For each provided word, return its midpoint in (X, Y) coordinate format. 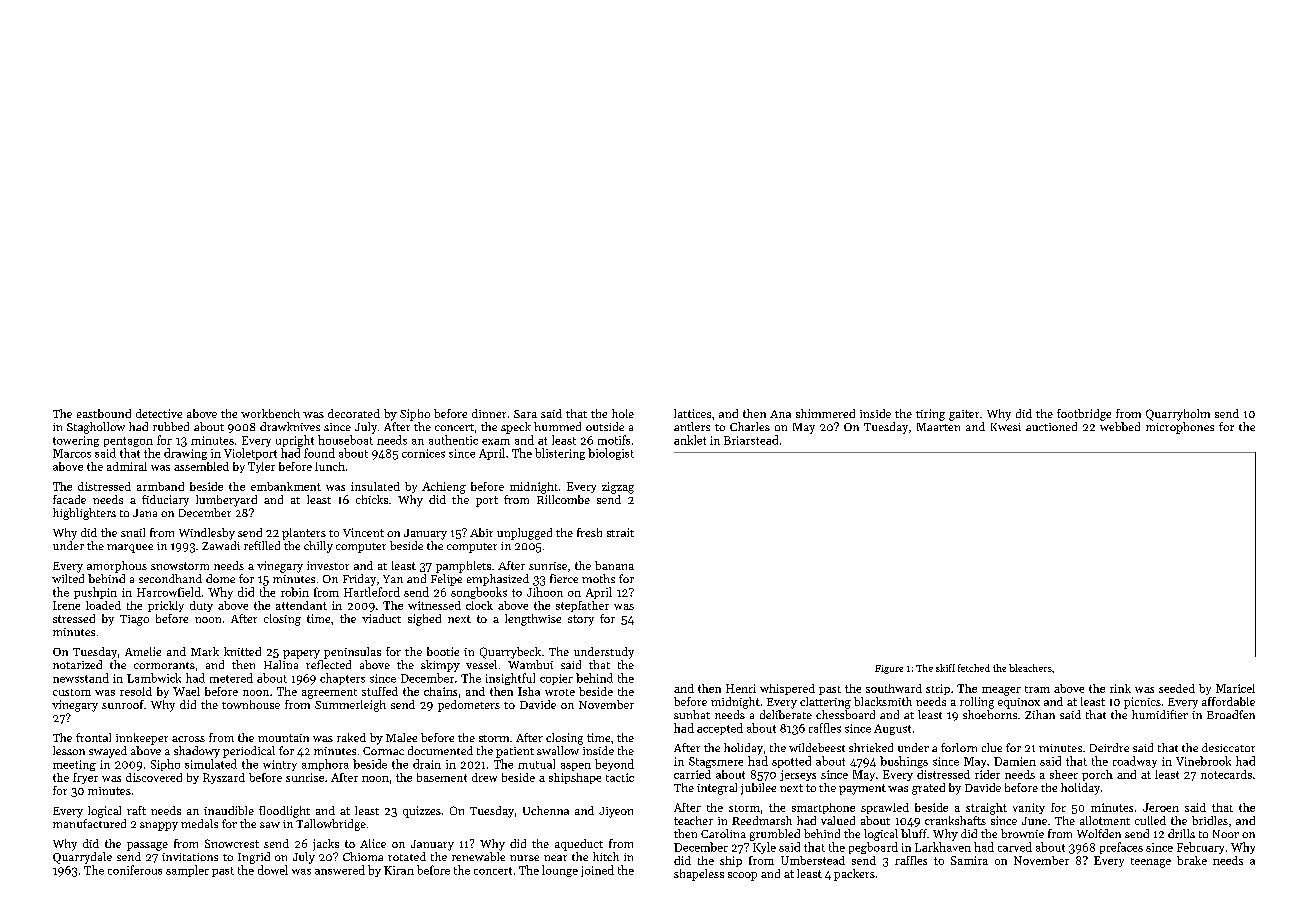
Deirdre (1109, 747)
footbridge (1084, 415)
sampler (187, 871)
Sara (525, 414)
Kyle (764, 848)
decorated (354, 413)
